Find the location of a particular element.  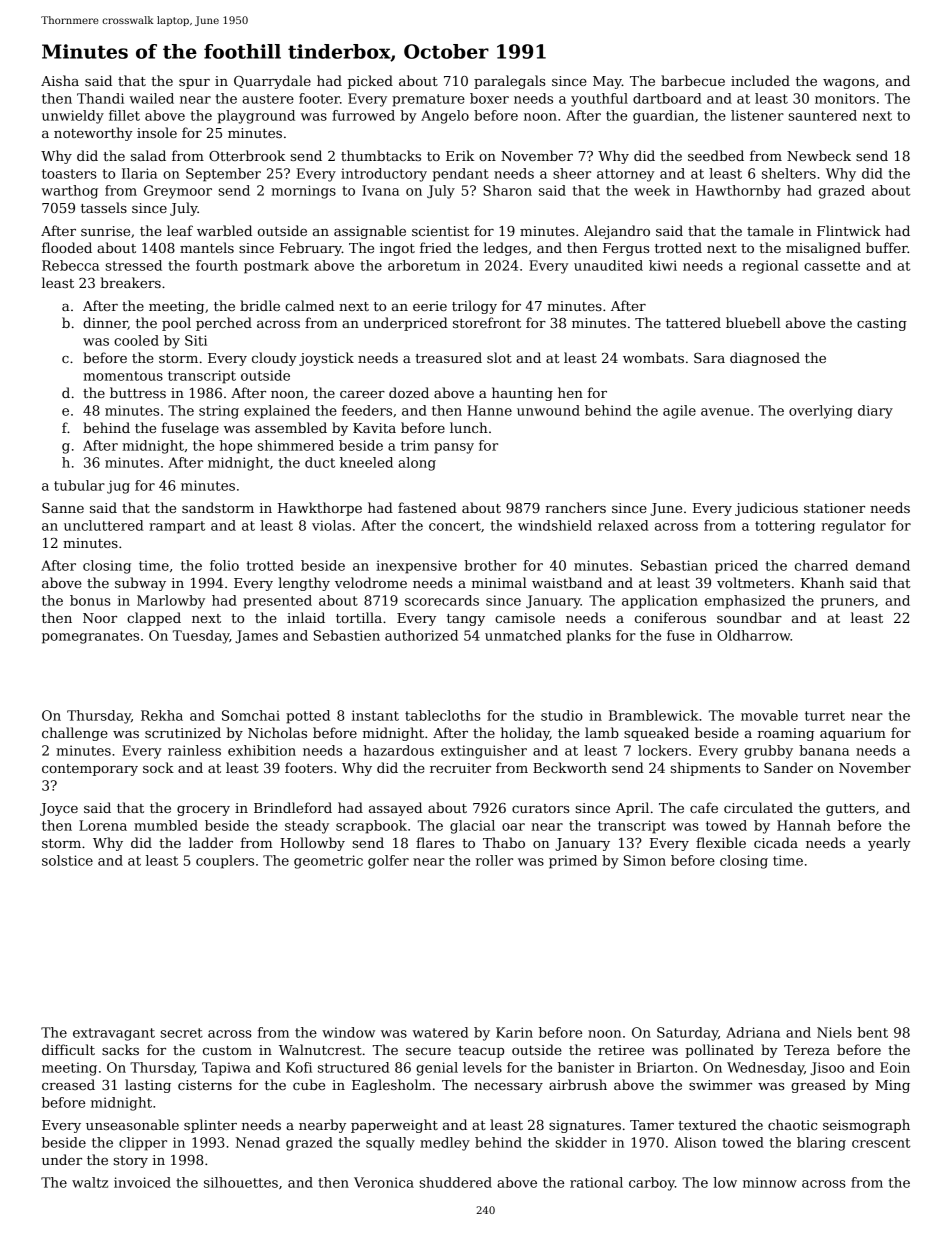

trim is located at coordinates (415, 445).
